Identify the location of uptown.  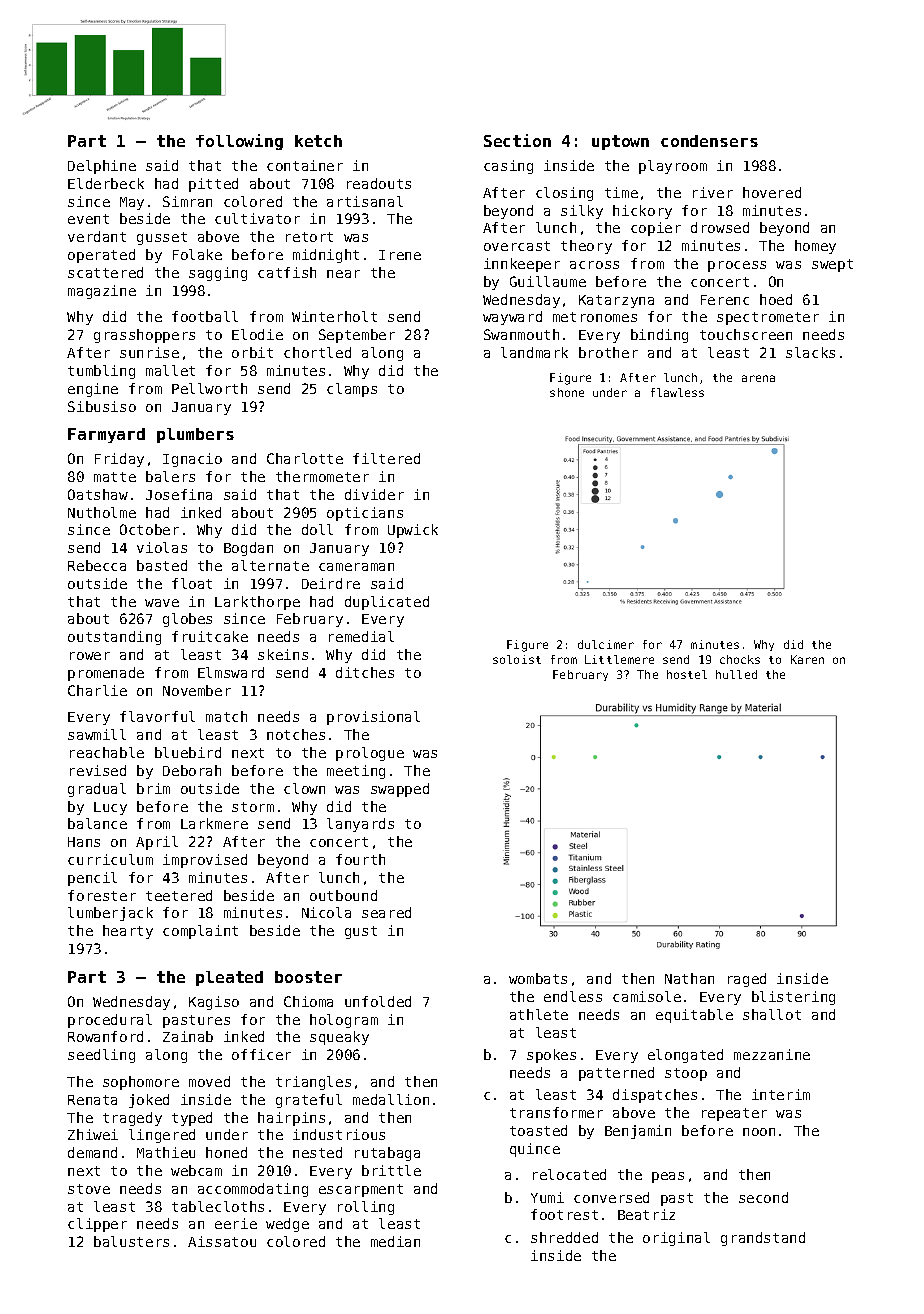
(620, 142).
